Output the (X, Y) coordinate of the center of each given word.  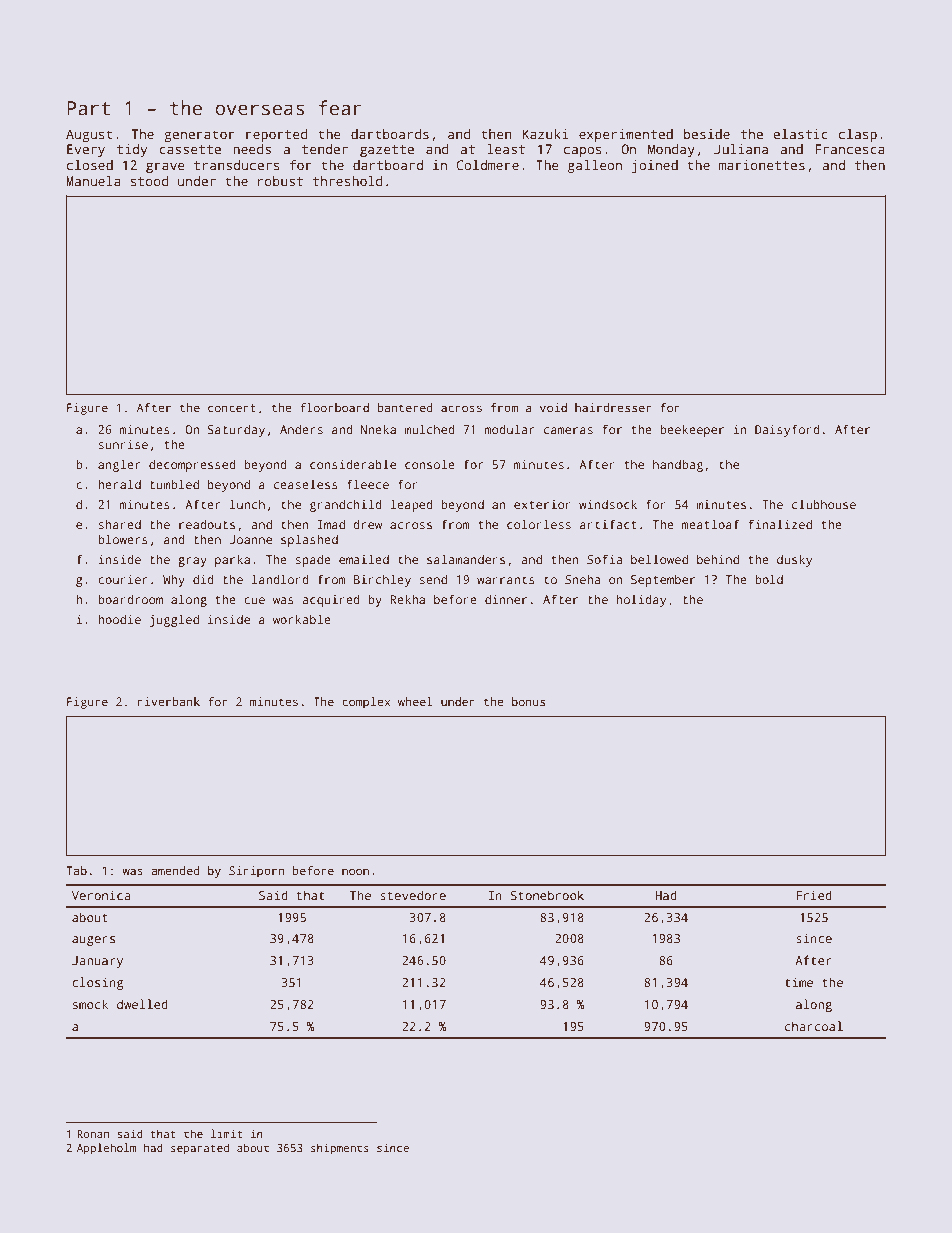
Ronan (93, 1134)
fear (340, 108)
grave (165, 168)
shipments (340, 1149)
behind (718, 559)
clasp (858, 135)
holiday (641, 600)
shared (120, 524)
